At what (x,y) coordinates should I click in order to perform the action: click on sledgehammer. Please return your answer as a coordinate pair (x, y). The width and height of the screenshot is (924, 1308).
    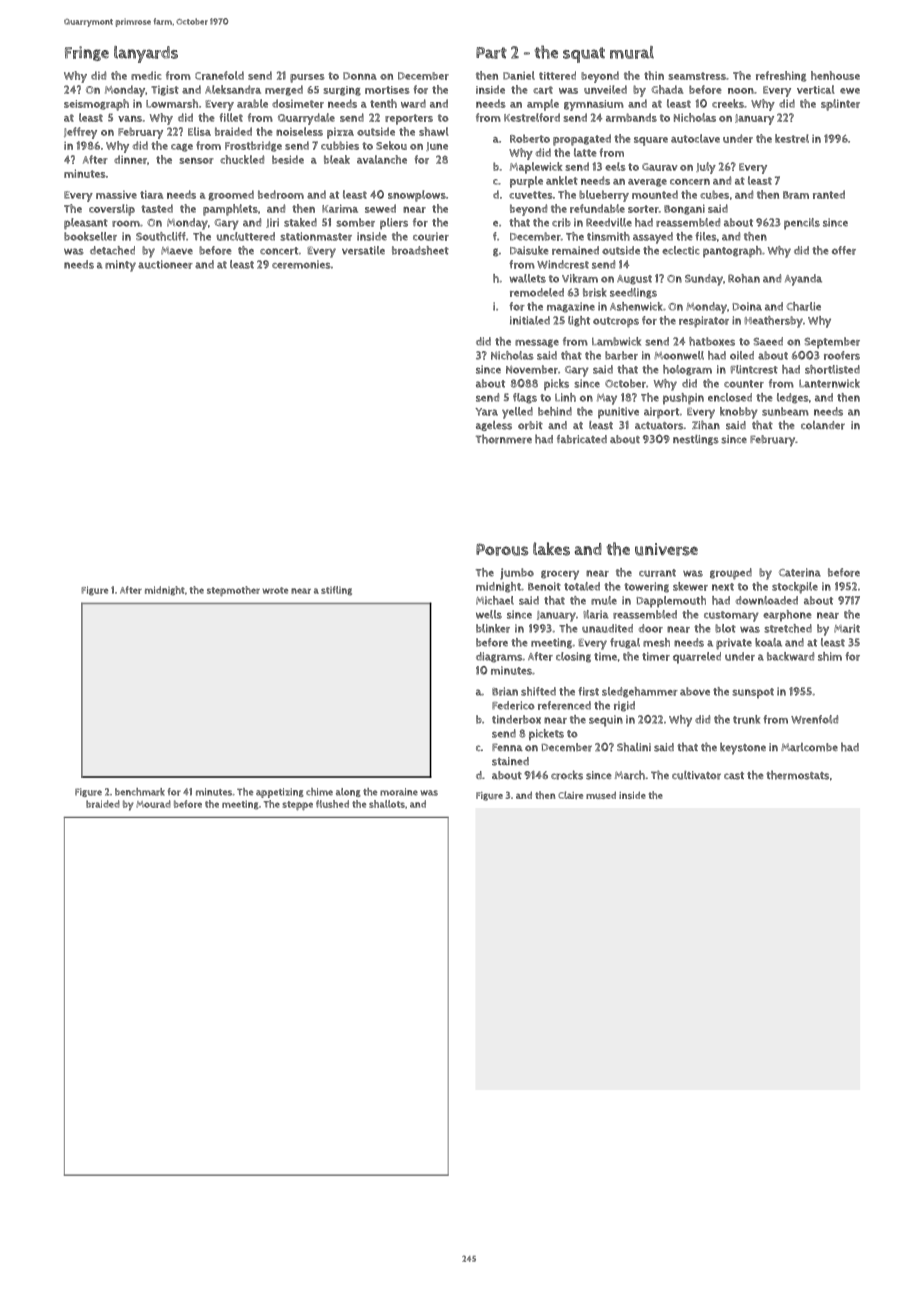
    Looking at the image, I should click on (640, 692).
